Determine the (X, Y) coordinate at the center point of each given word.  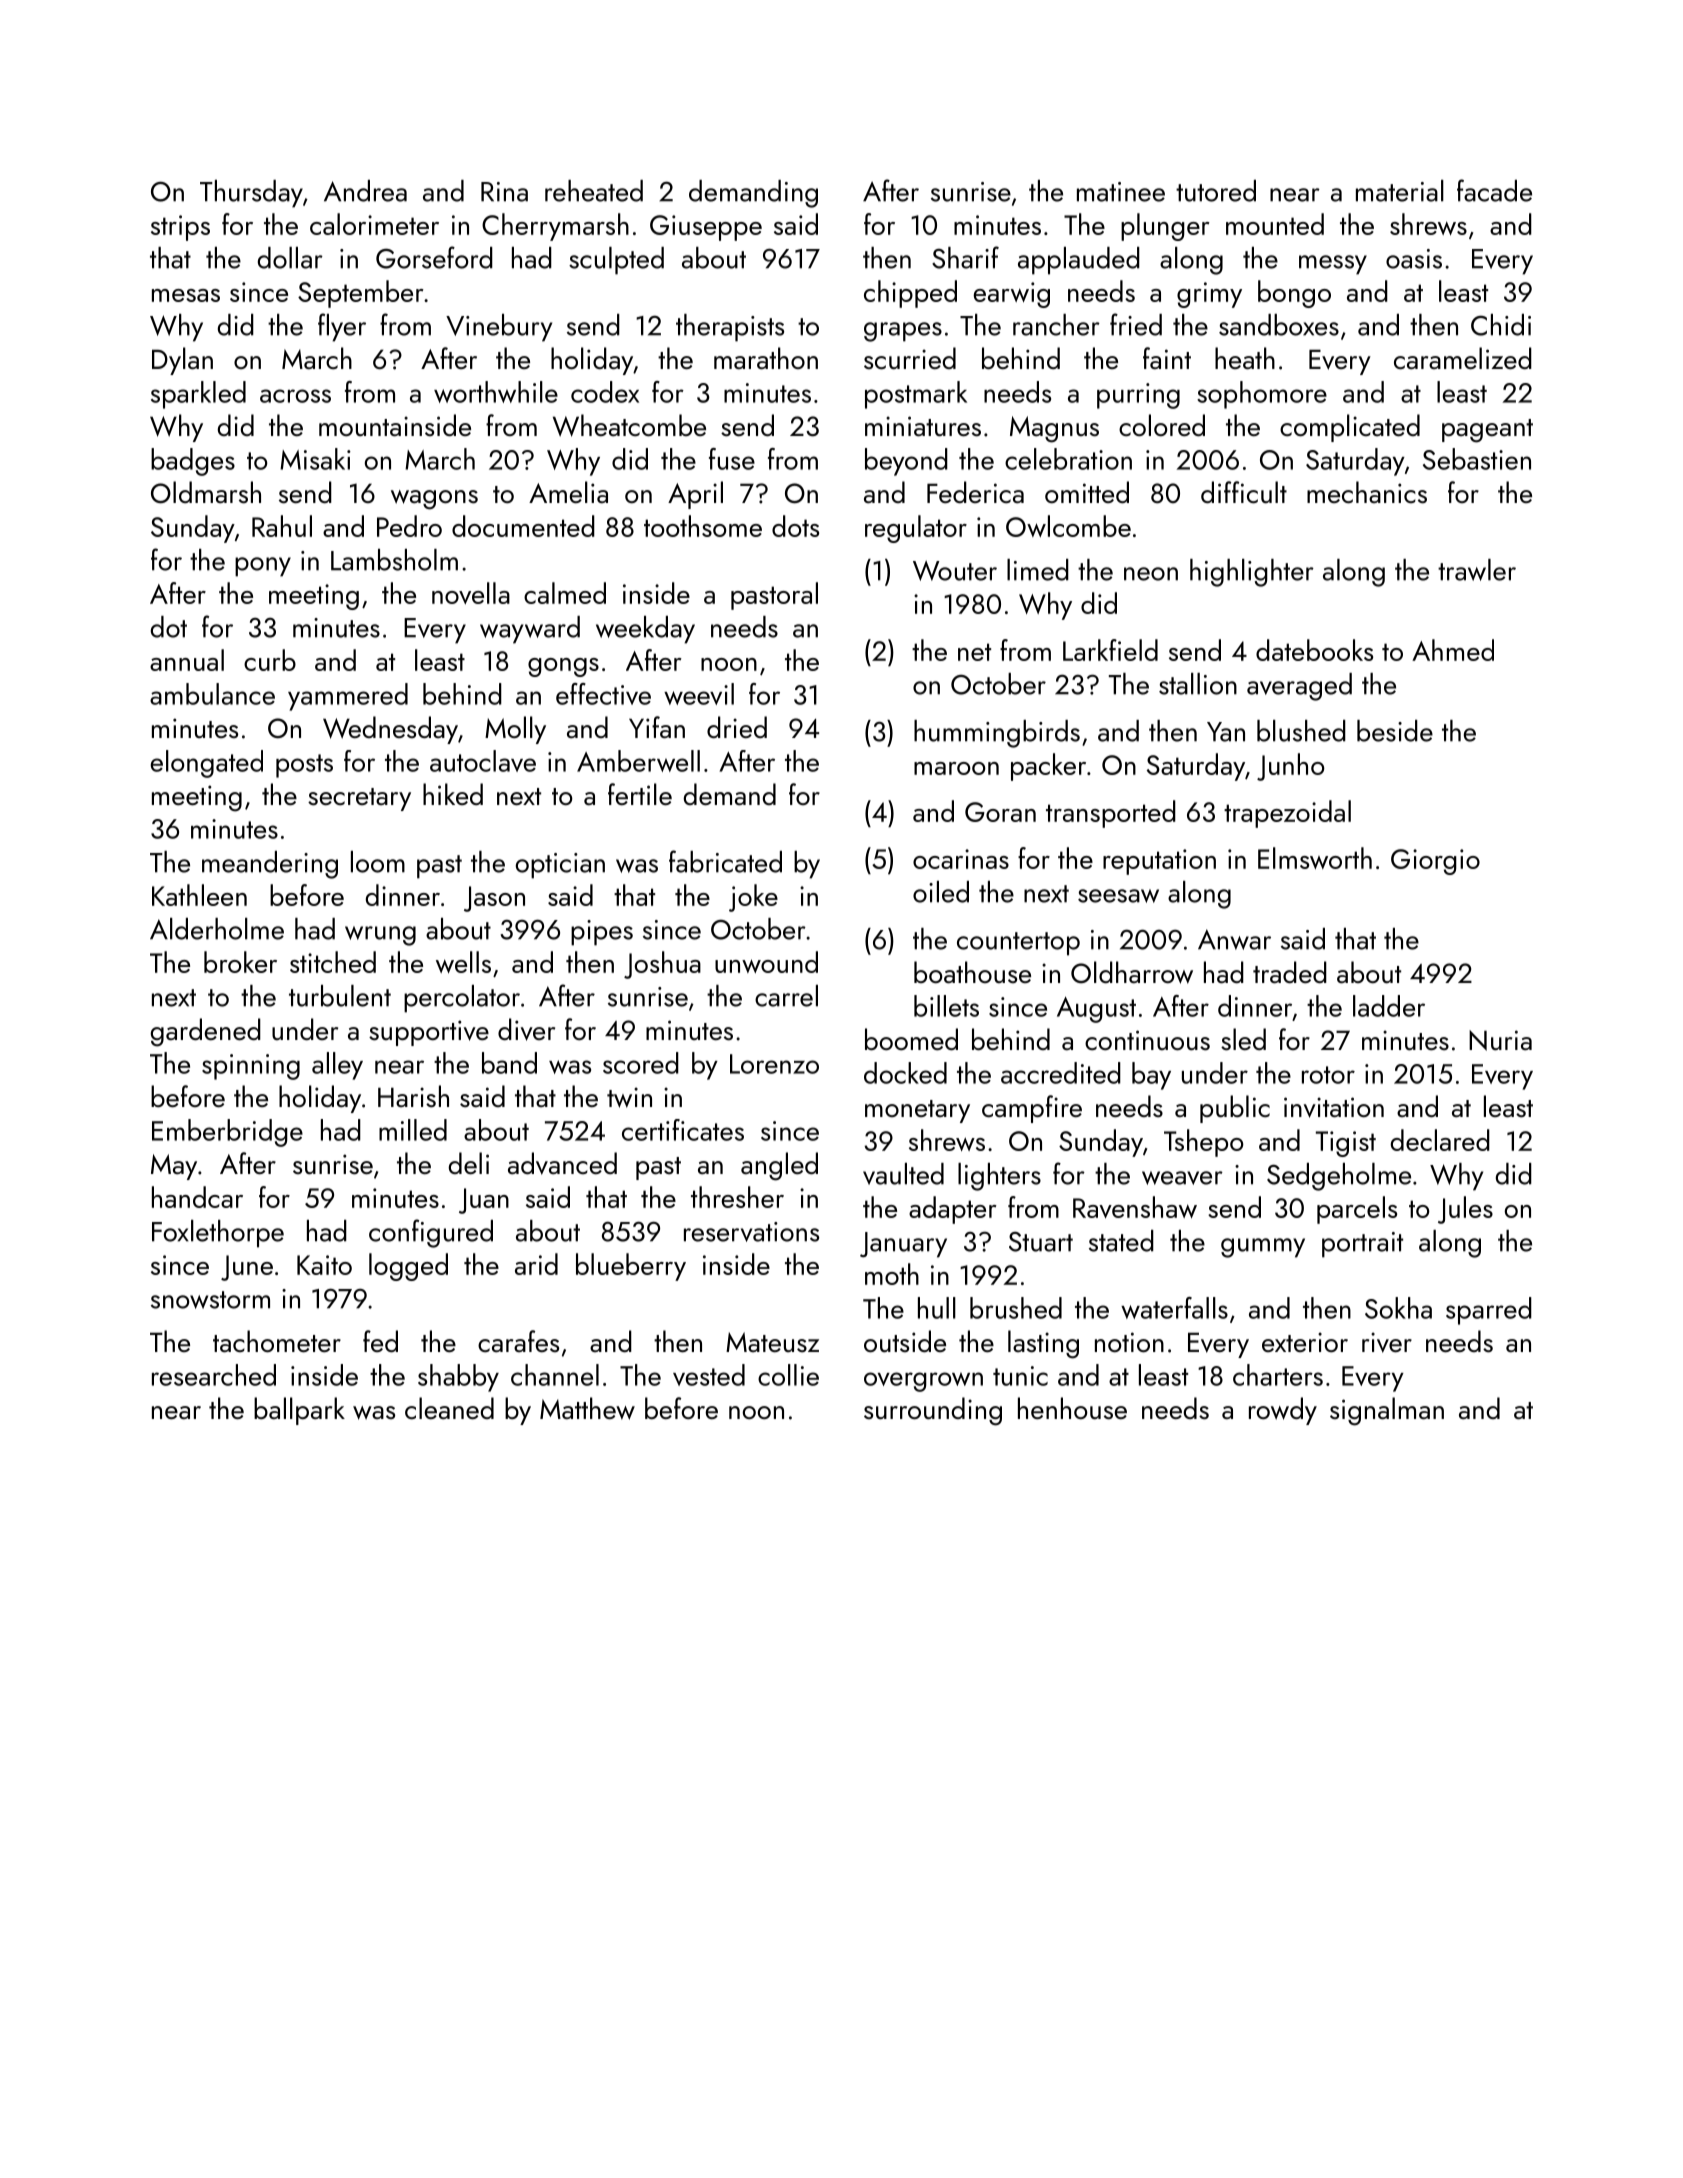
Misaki (315, 459)
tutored (1216, 191)
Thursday (251, 194)
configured (431, 1233)
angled (779, 1166)
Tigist (1346, 1144)
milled (413, 1130)
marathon (766, 358)
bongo (1294, 294)
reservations (751, 1232)
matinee (1121, 192)
